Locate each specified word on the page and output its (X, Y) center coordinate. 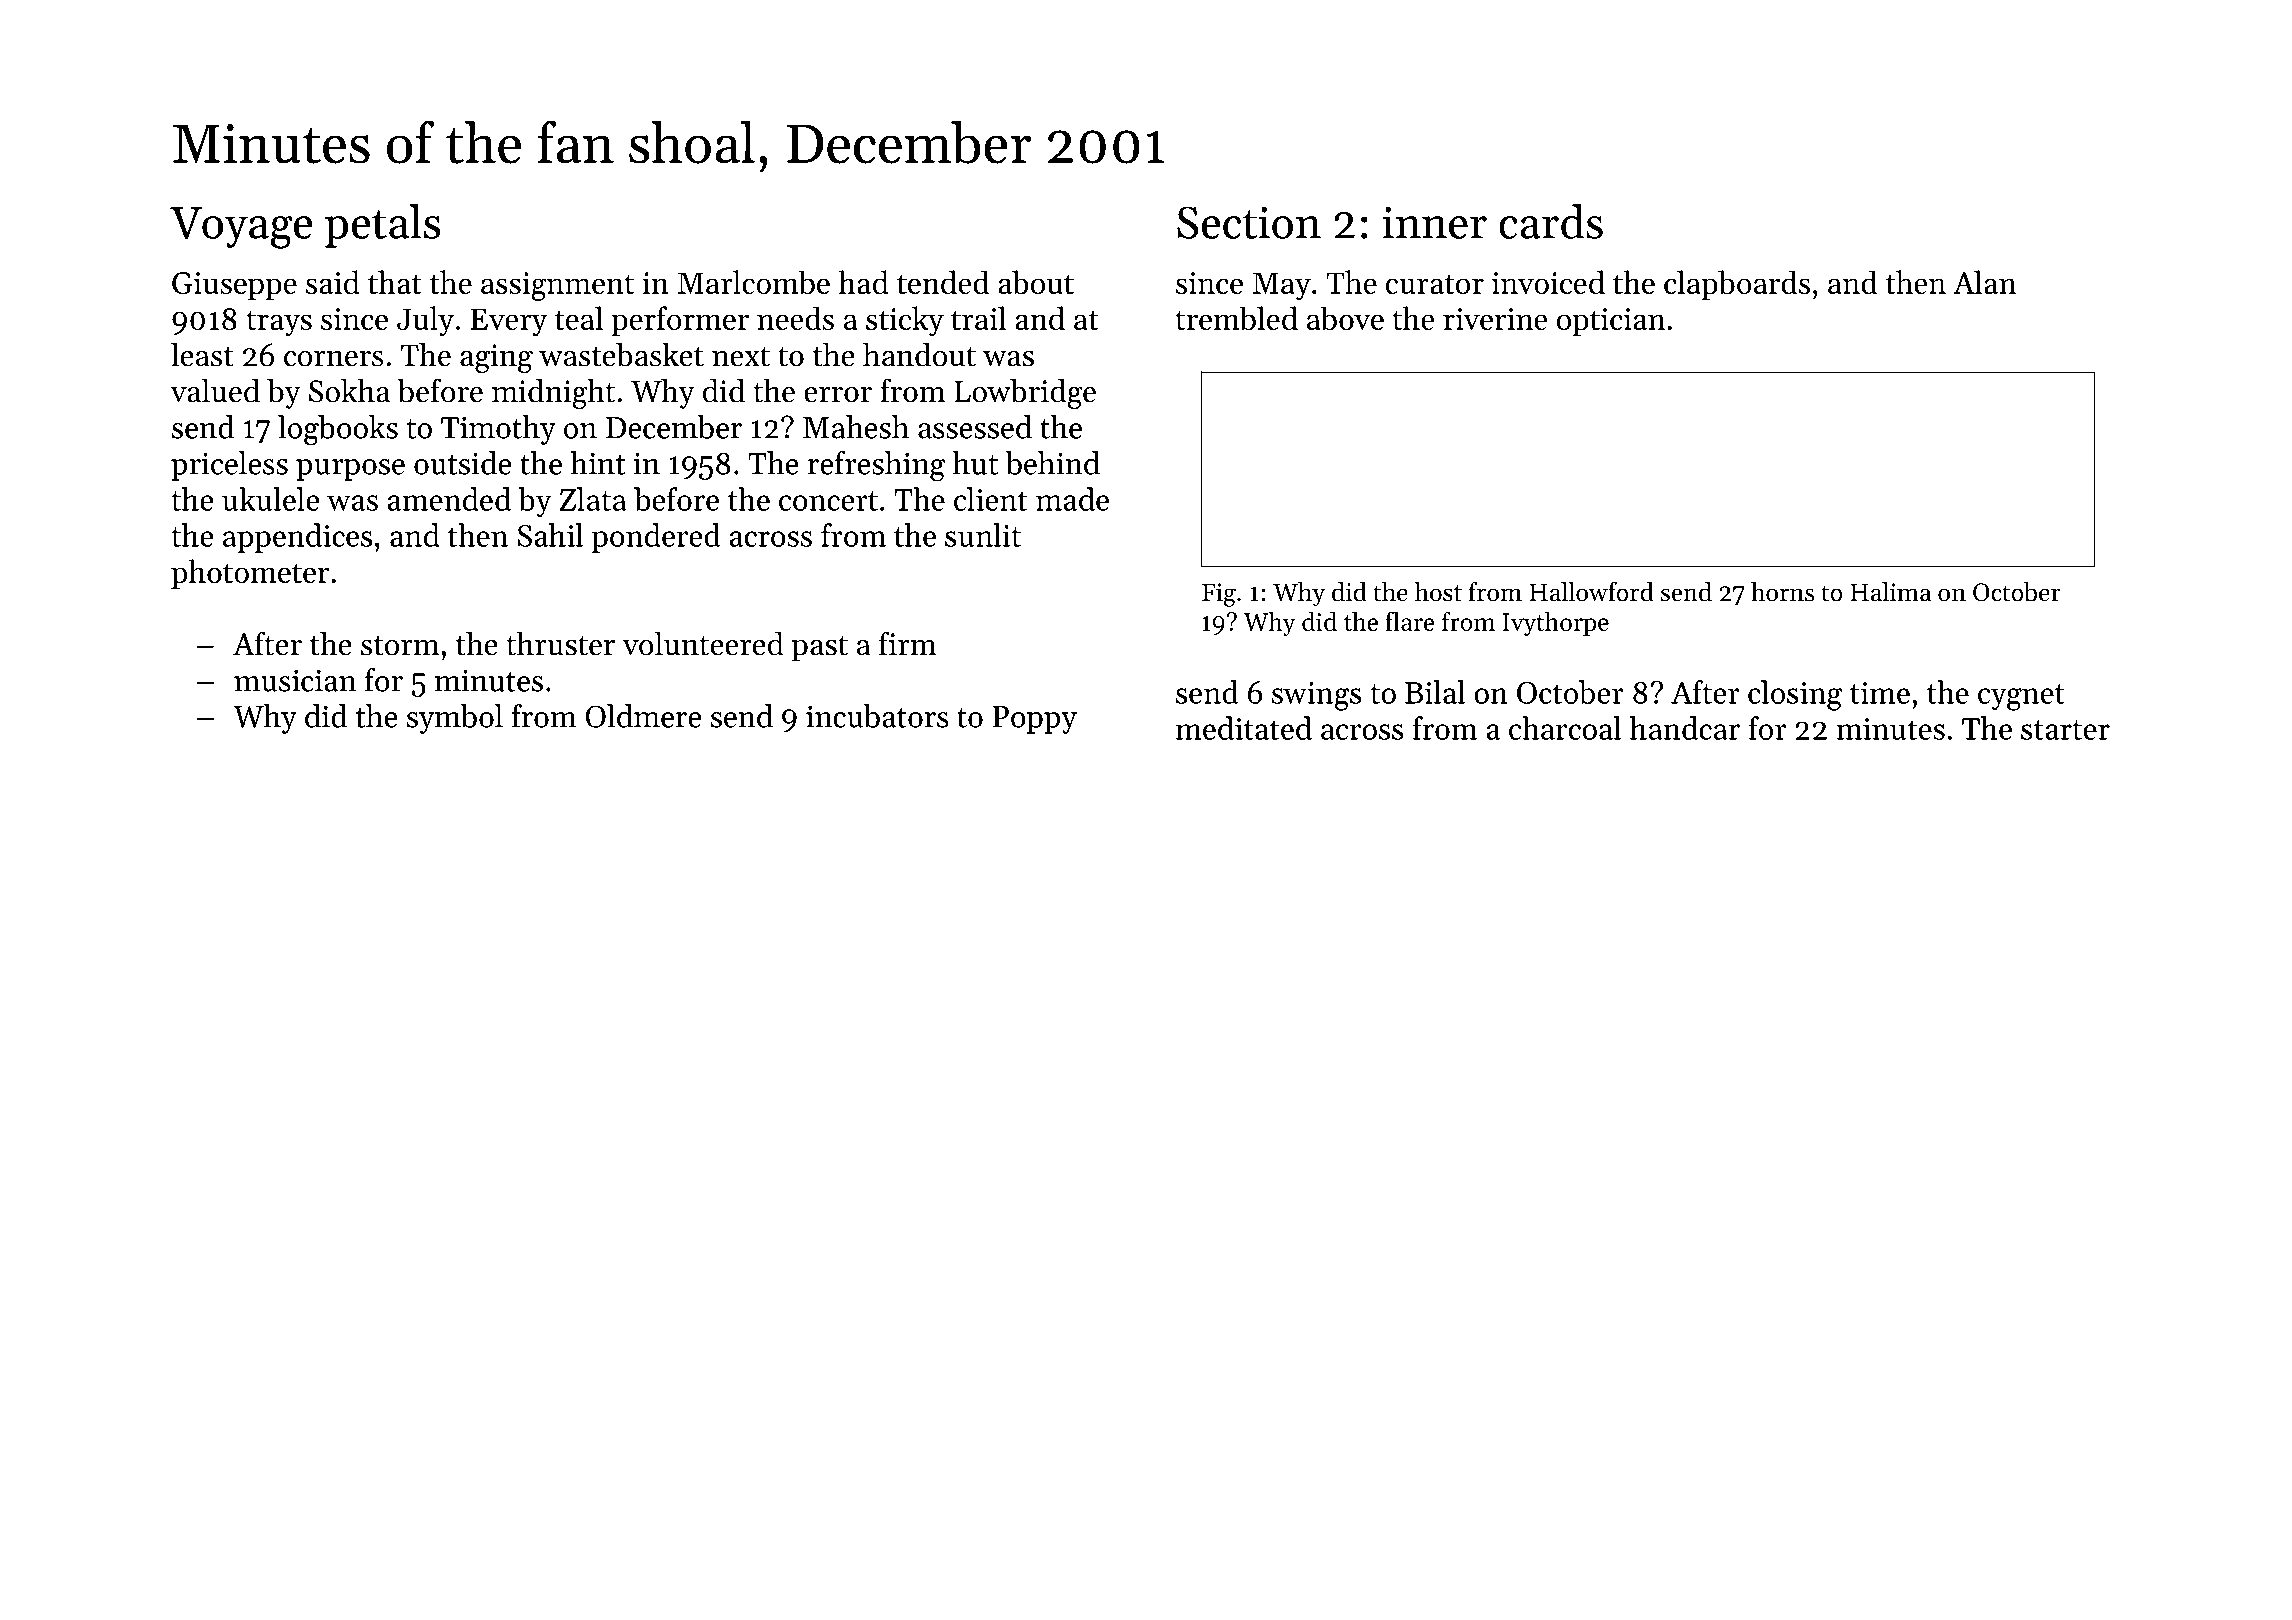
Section (1249, 222)
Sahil (550, 535)
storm (400, 646)
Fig (1219, 595)
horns (1782, 592)
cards (1551, 221)
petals (382, 226)
